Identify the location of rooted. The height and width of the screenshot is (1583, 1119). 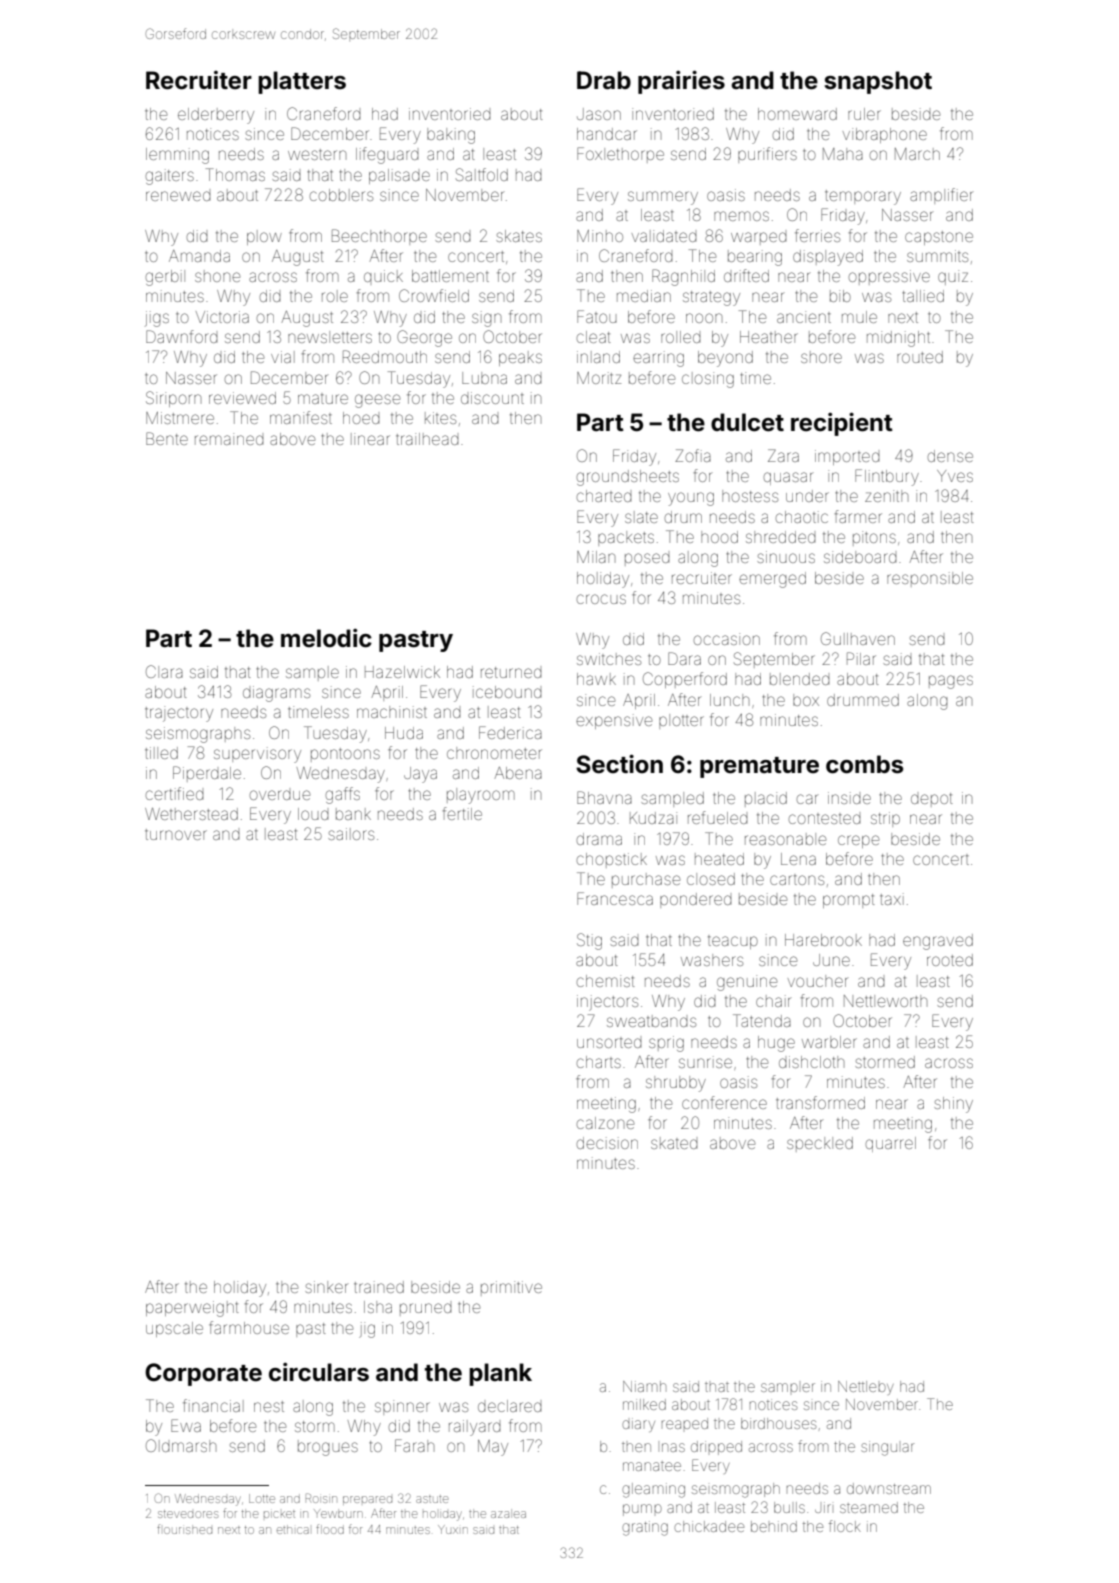
(950, 960).
